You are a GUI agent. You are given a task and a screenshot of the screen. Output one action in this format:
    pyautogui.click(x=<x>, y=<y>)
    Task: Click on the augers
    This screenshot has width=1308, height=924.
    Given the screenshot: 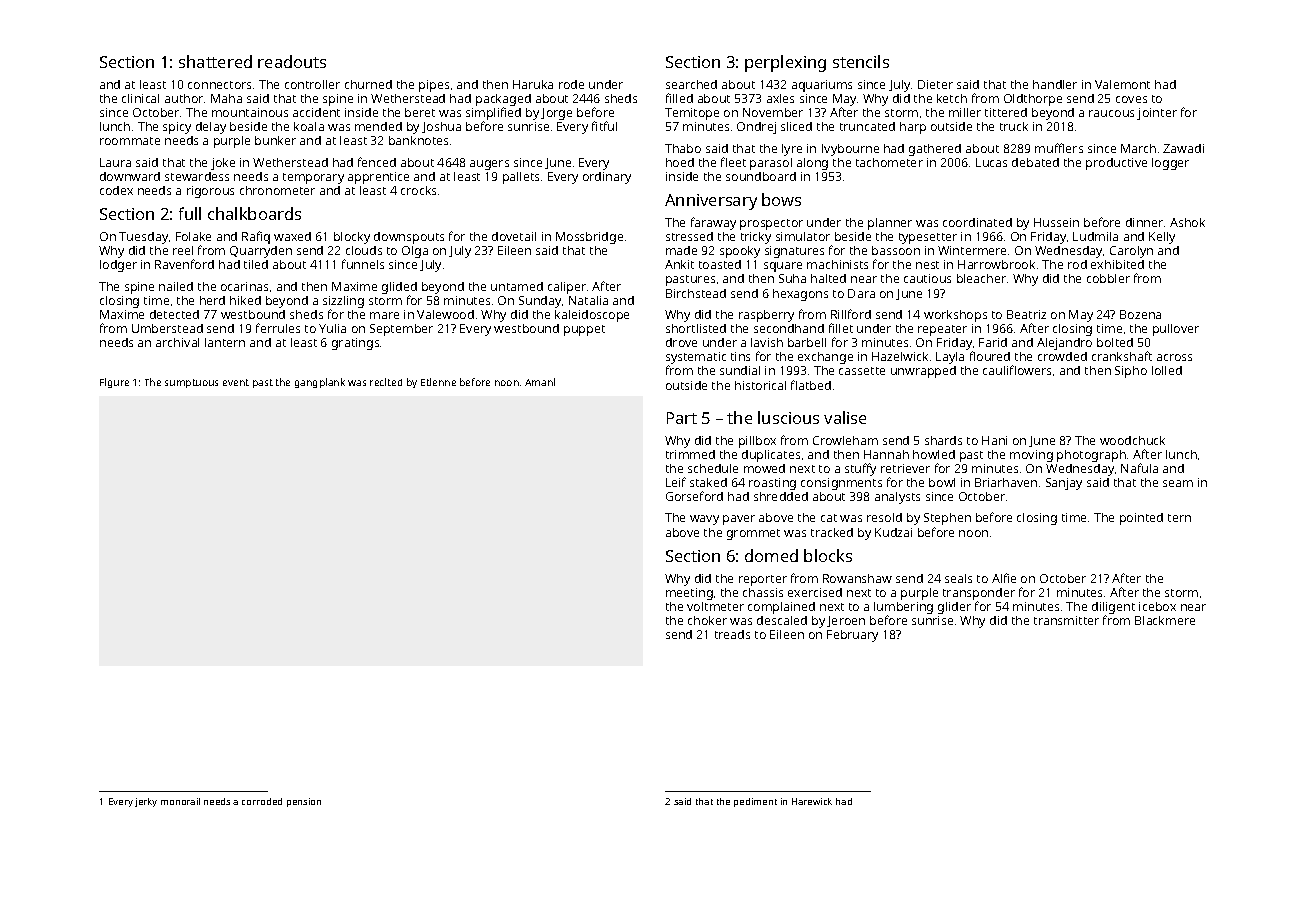 What is the action you would take?
    pyautogui.click(x=489, y=165)
